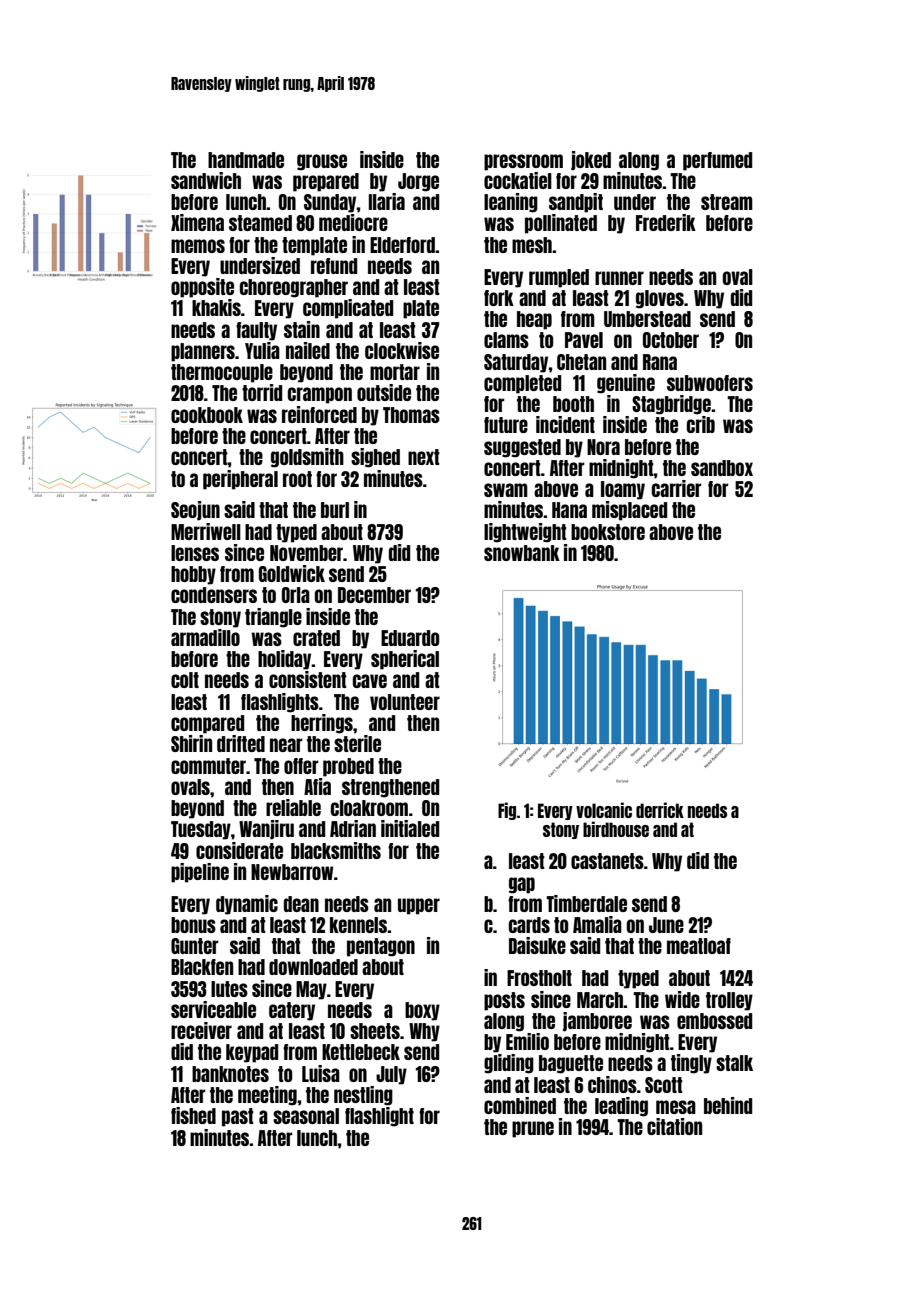  I want to click on leaning, so click(511, 203).
